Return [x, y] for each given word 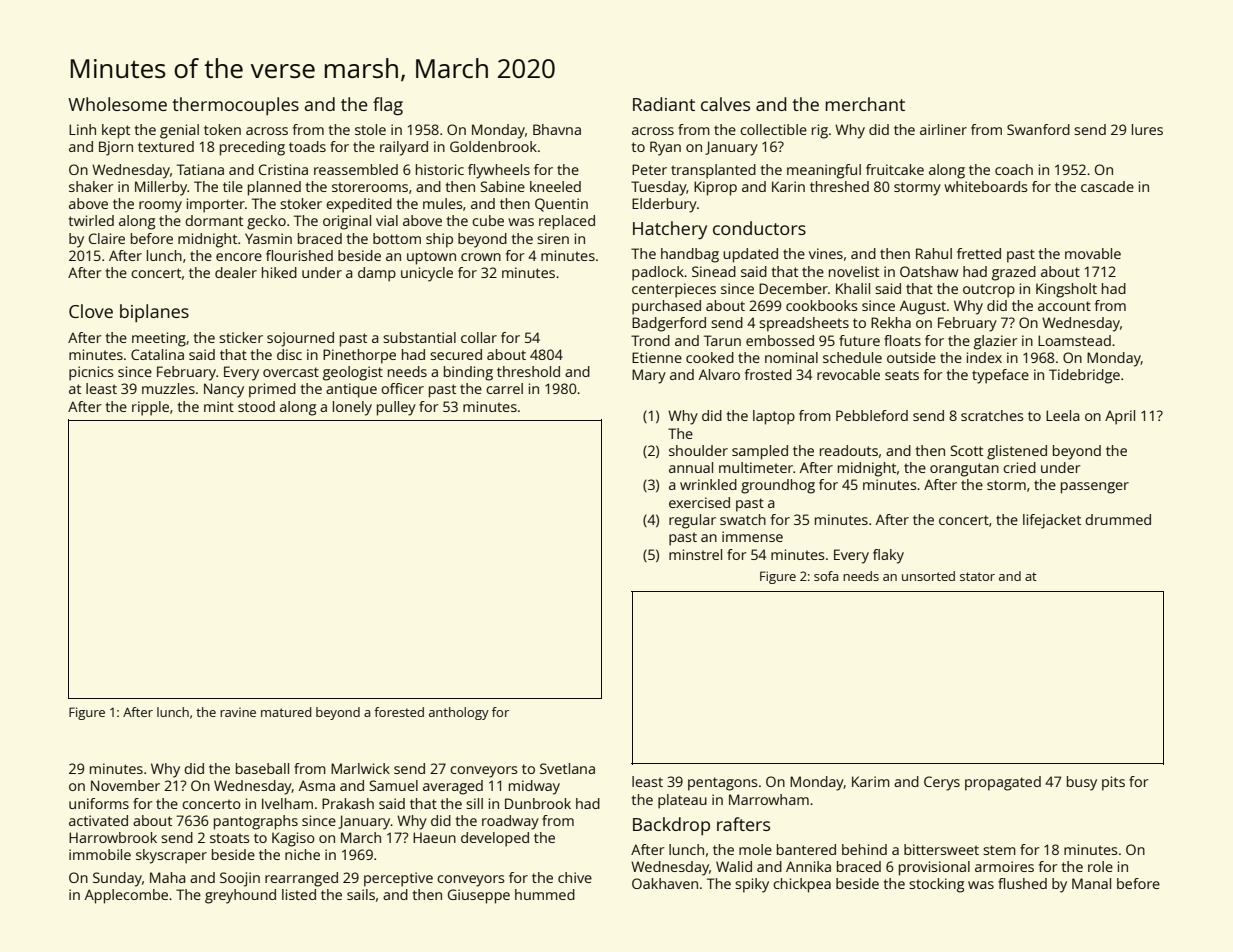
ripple [150, 408]
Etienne [657, 357]
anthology [459, 713]
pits [1113, 783]
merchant [865, 104]
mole [755, 849]
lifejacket [1052, 521]
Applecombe [126, 896]
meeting [159, 339]
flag [388, 106]
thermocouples [235, 106]
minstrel [695, 554]
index [984, 357]
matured [286, 712]
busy [1082, 783]
